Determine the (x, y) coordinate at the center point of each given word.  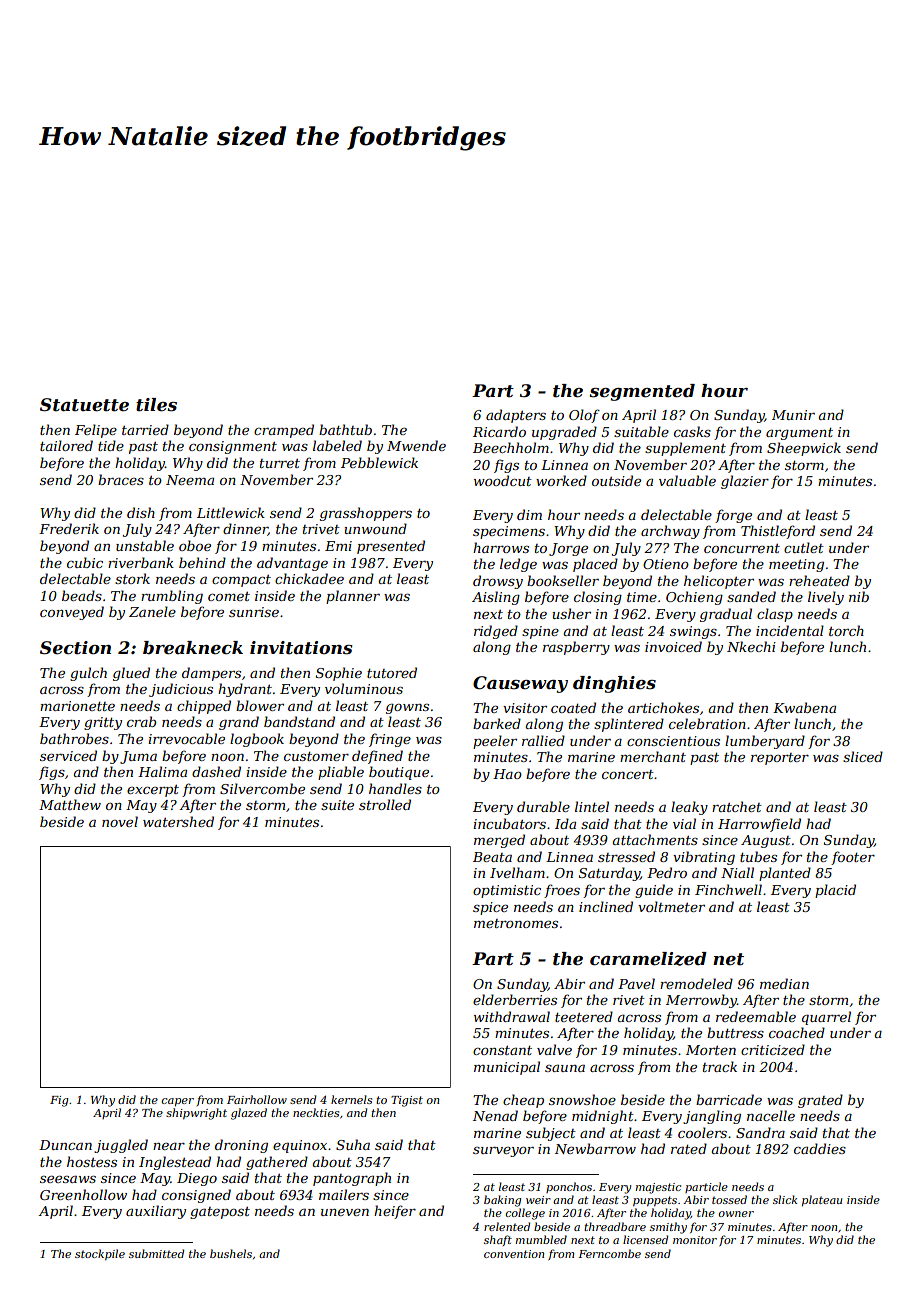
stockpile (100, 1254)
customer (316, 756)
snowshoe (582, 1099)
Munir (793, 415)
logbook (257, 740)
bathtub (345, 429)
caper (178, 1102)
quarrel (826, 1018)
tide (111, 445)
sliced (863, 756)
